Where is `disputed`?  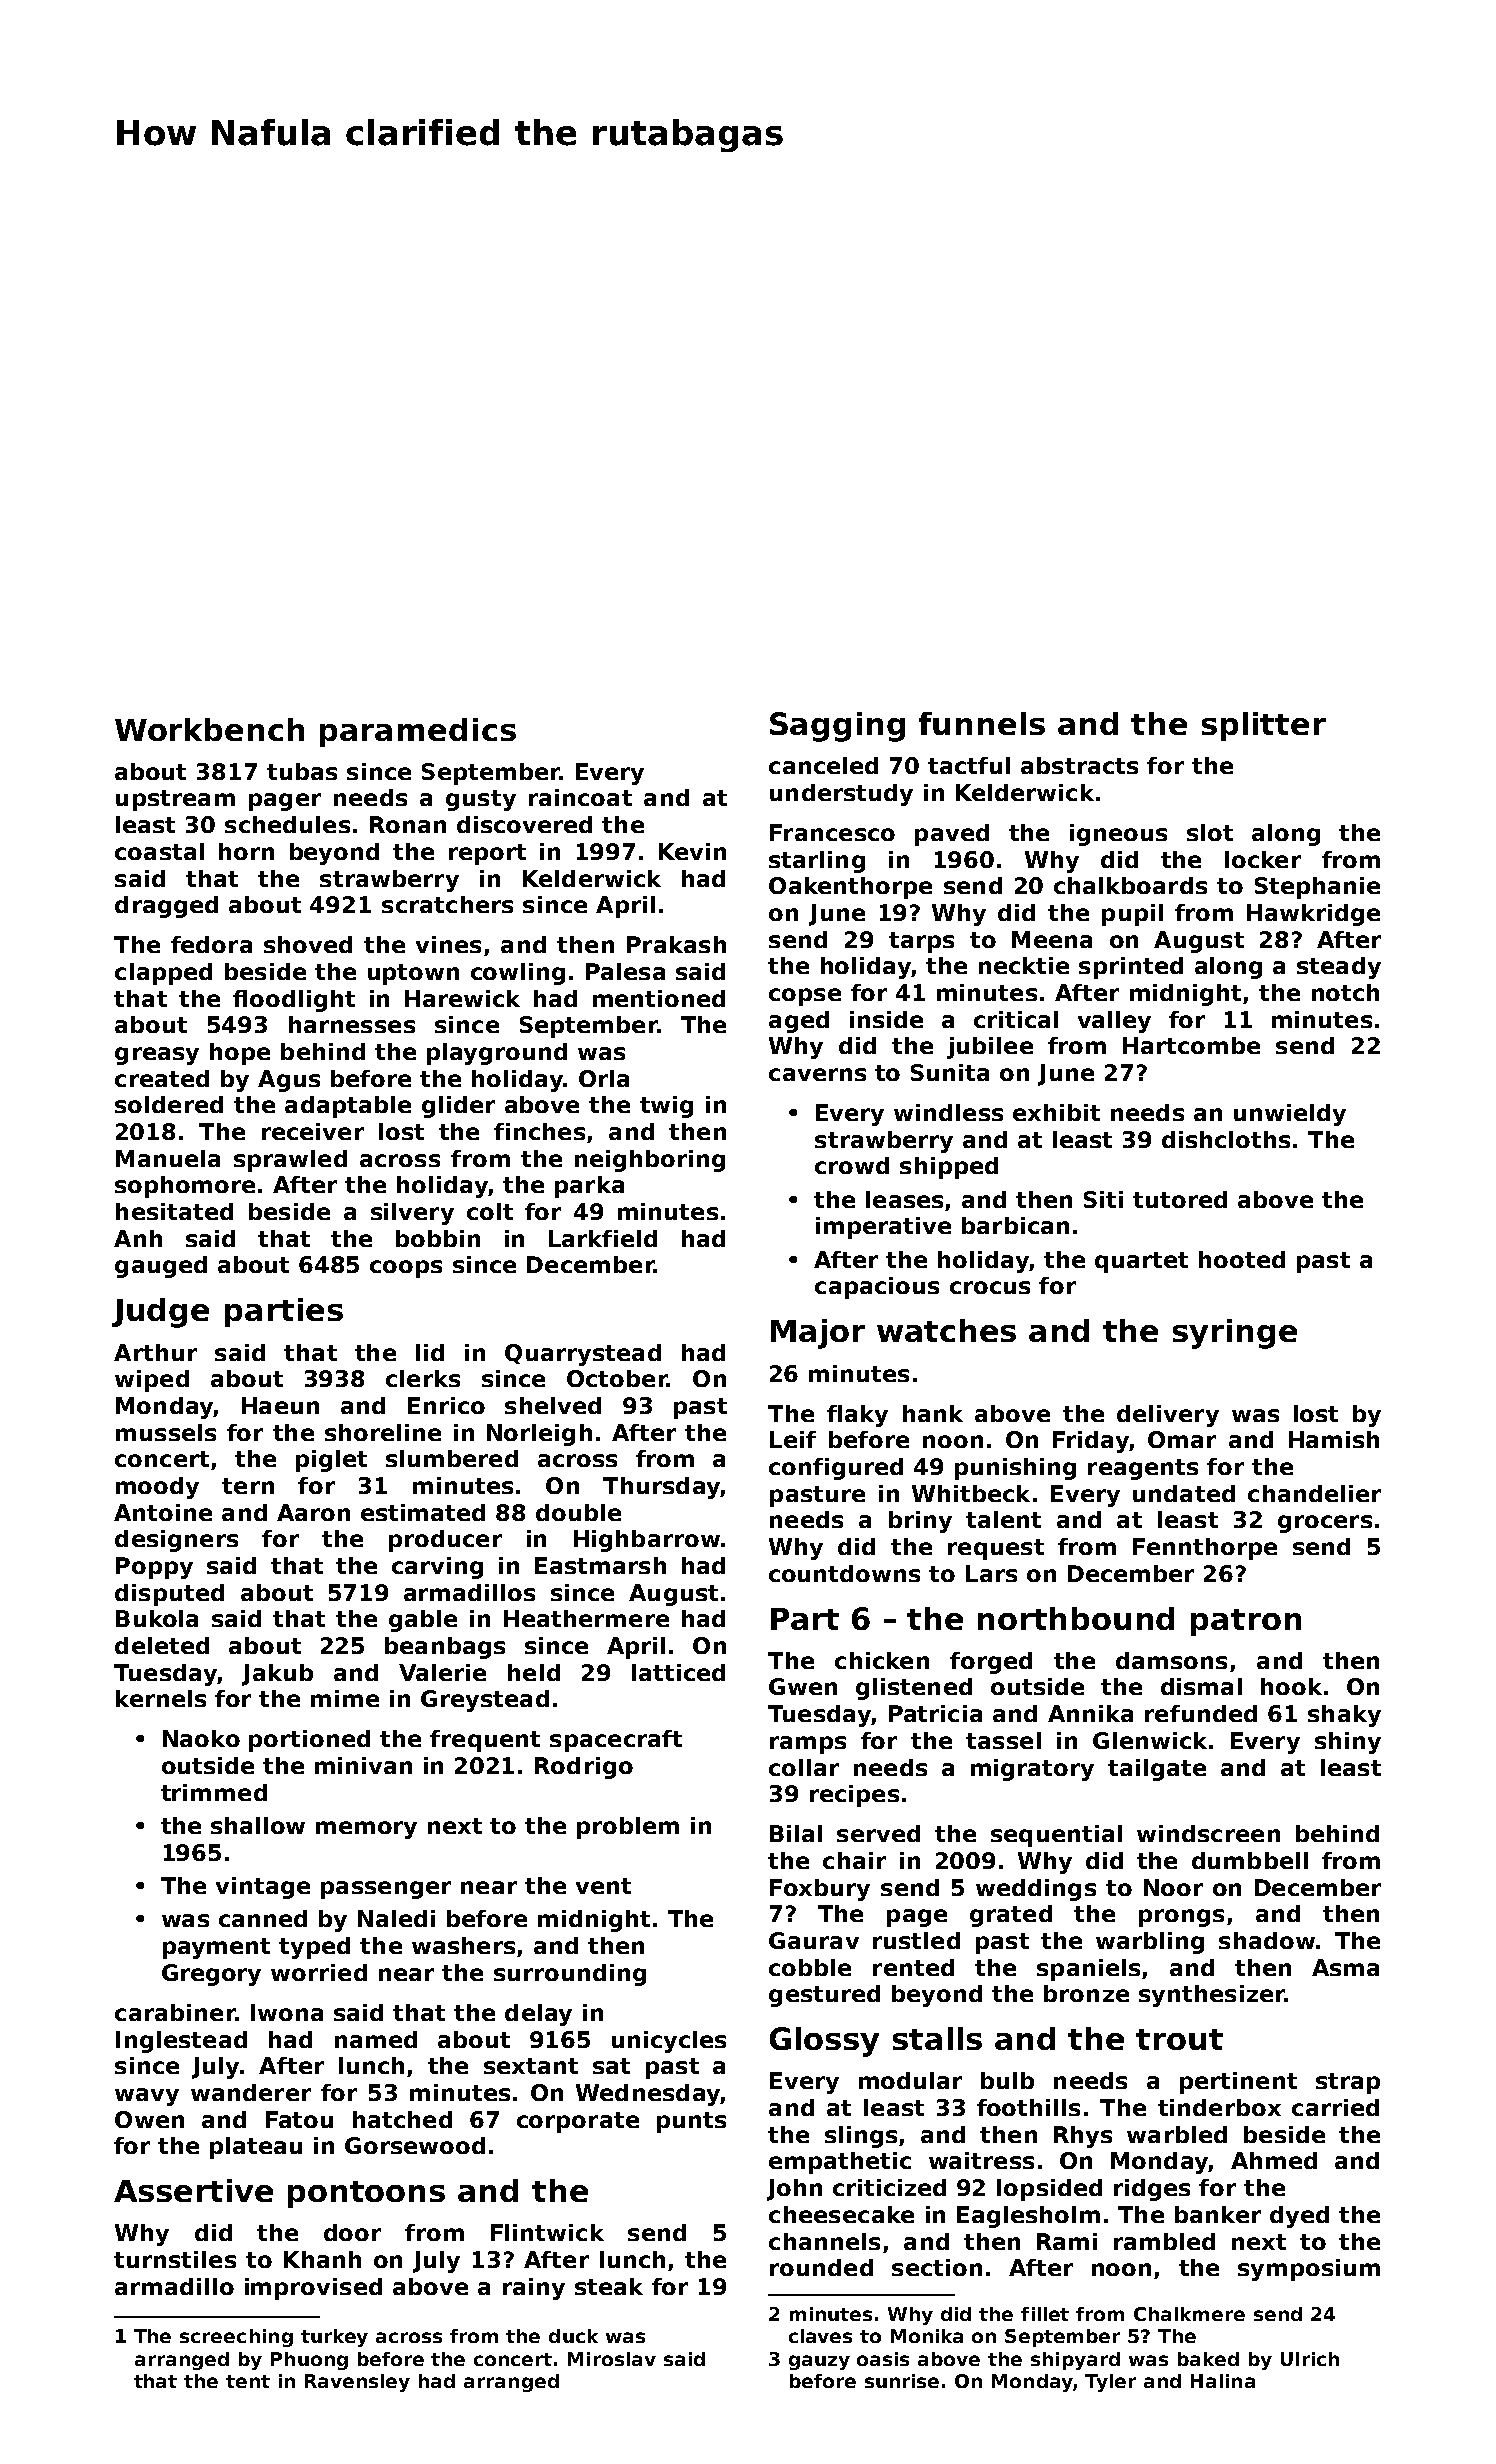
disputed is located at coordinates (169, 1595).
